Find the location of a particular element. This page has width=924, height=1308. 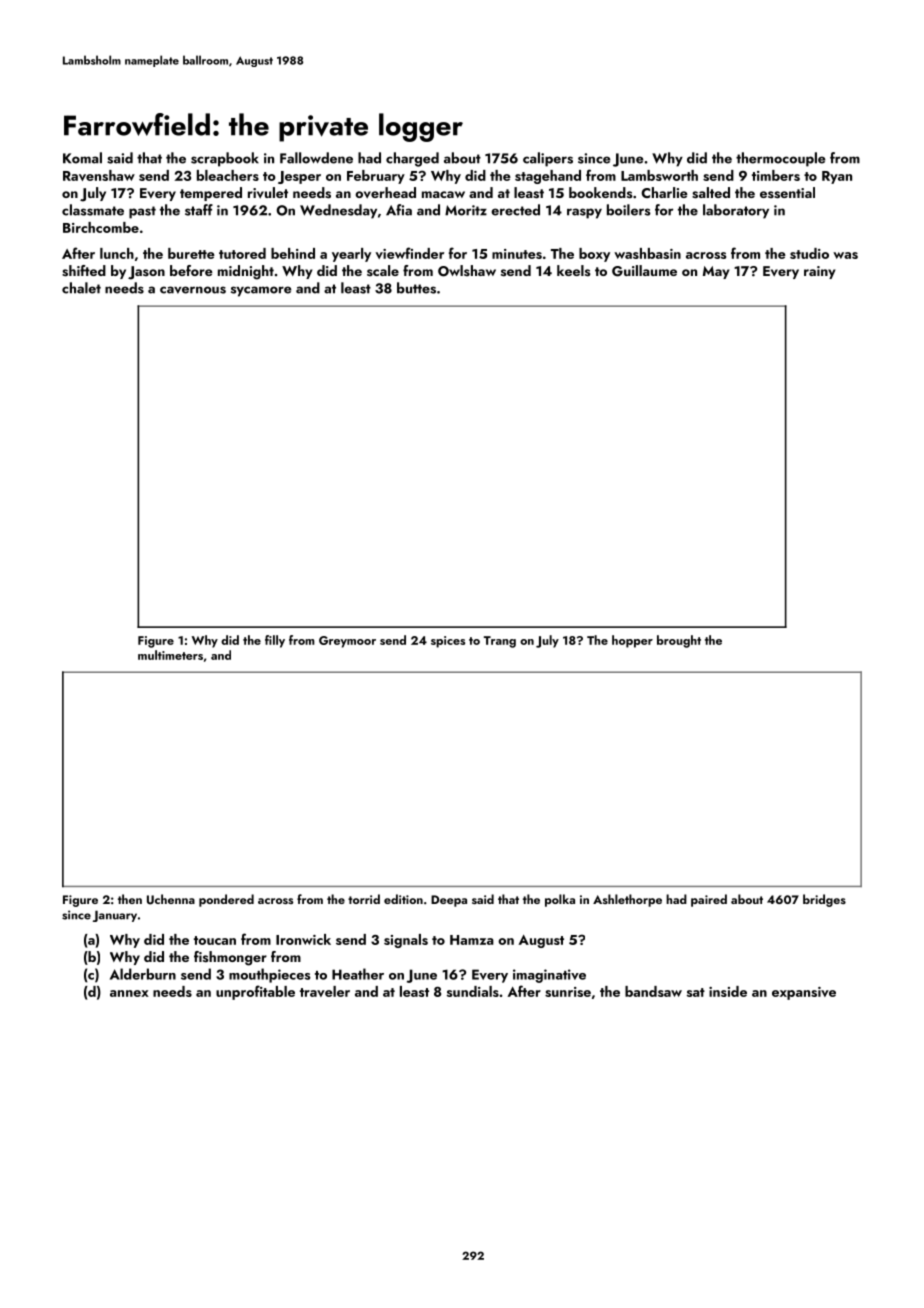

paired is located at coordinates (709, 900).
